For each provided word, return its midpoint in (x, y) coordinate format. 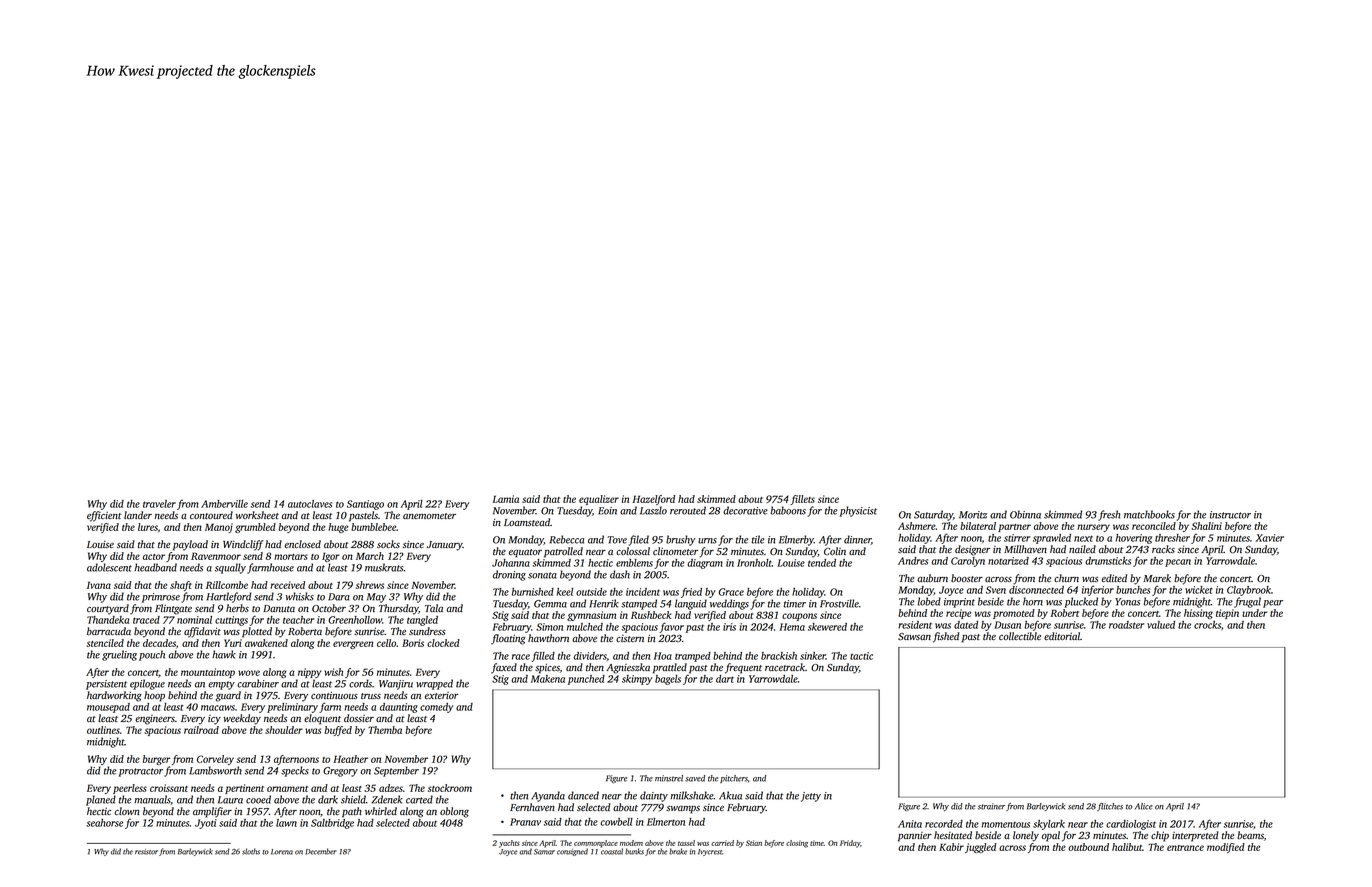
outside (591, 592)
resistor (146, 852)
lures (148, 527)
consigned (572, 852)
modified (1226, 848)
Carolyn (968, 562)
